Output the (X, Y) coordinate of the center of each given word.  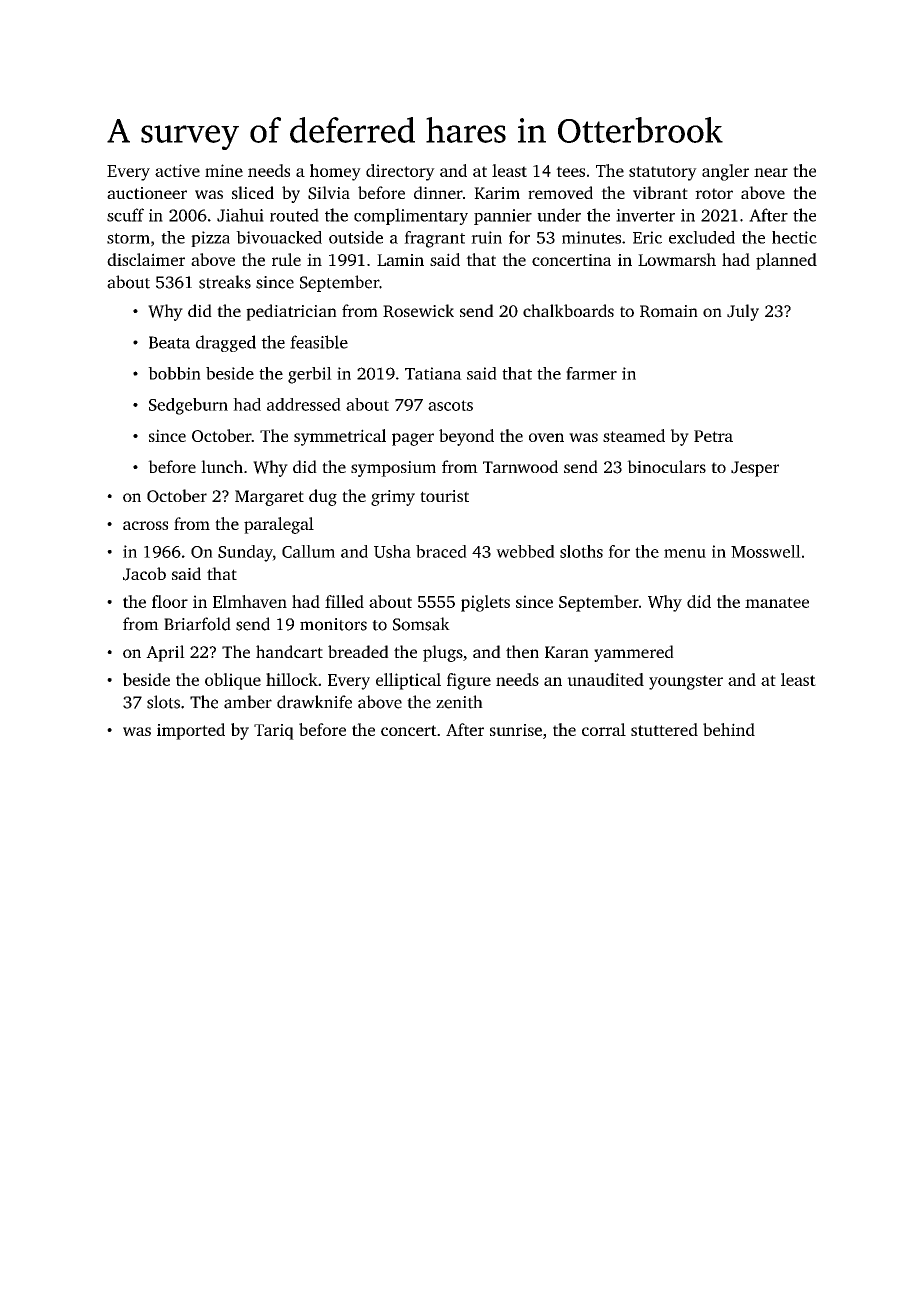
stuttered (664, 729)
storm (128, 238)
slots (163, 702)
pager (413, 439)
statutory (663, 173)
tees (570, 171)
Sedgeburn (188, 406)
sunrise (516, 730)
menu (685, 553)
